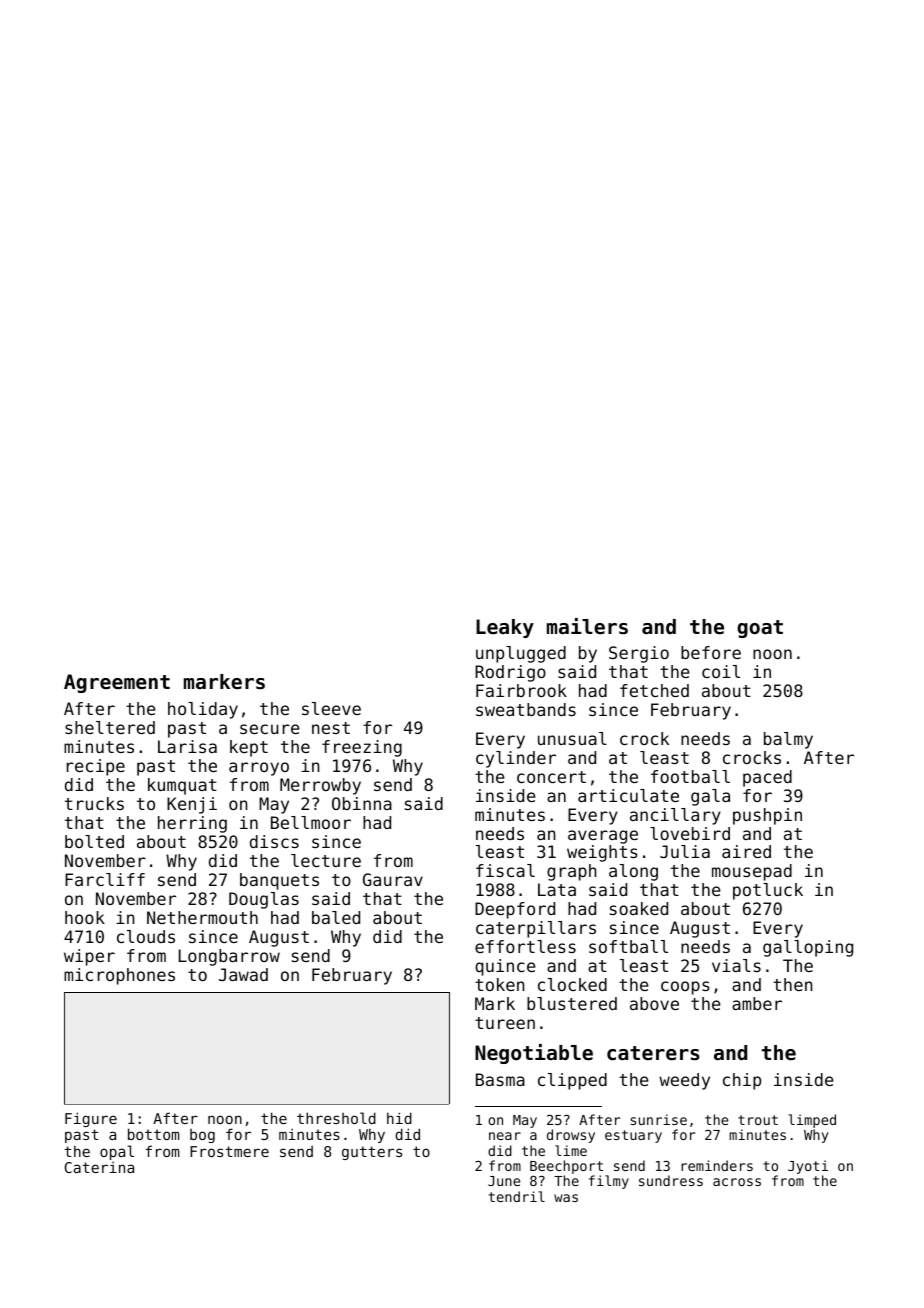  I want to click on Farcliff, so click(105, 879).
